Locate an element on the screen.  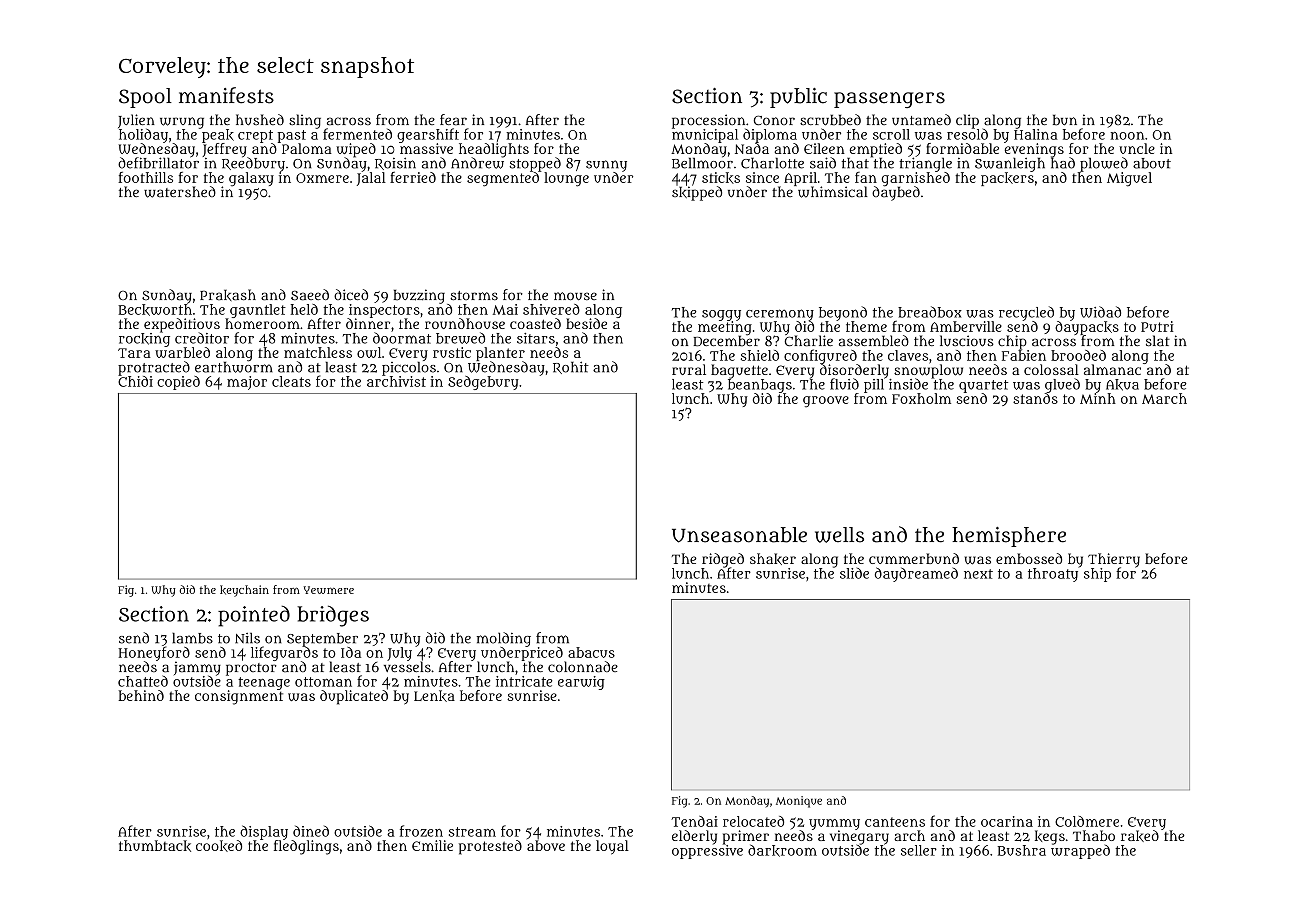
noon is located at coordinates (1127, 136).
